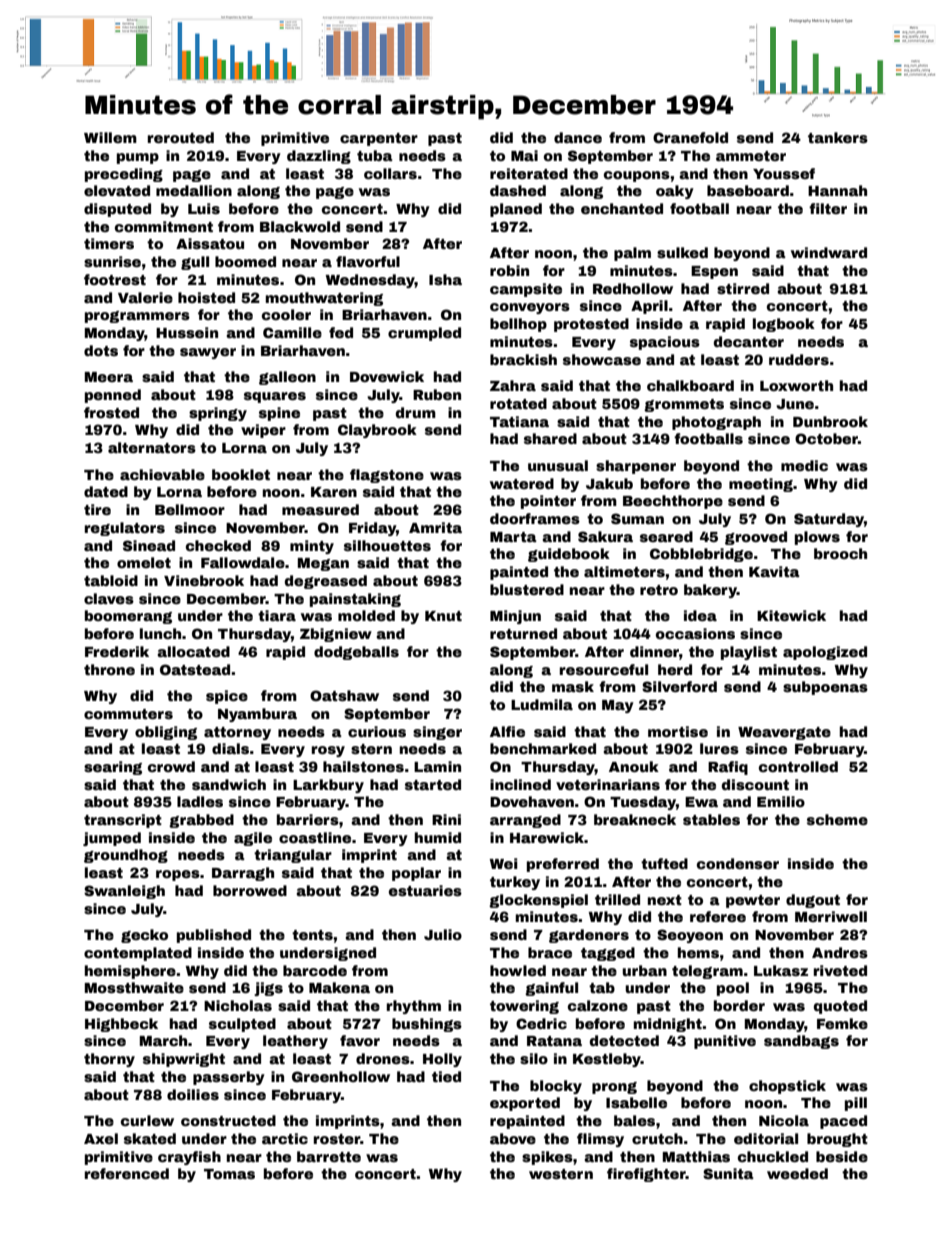  I want to click on Knut, so click(443, 616).
